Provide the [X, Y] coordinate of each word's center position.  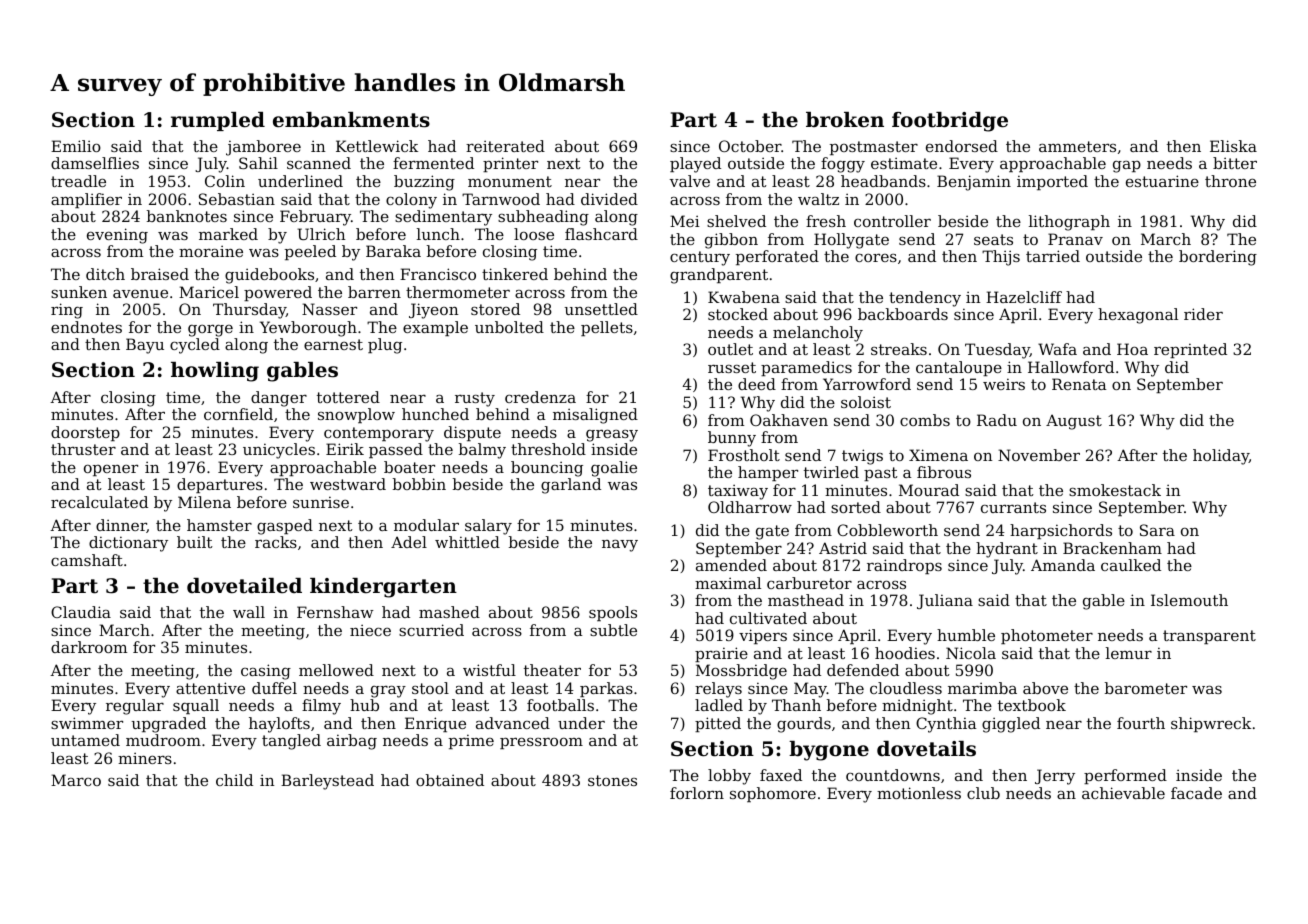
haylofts [279, 725]
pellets [607, 328]
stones [612, 780]
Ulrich [321, 234]
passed [396, 450]
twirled [831, 472]
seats [993, 239]
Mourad [929, 490]
